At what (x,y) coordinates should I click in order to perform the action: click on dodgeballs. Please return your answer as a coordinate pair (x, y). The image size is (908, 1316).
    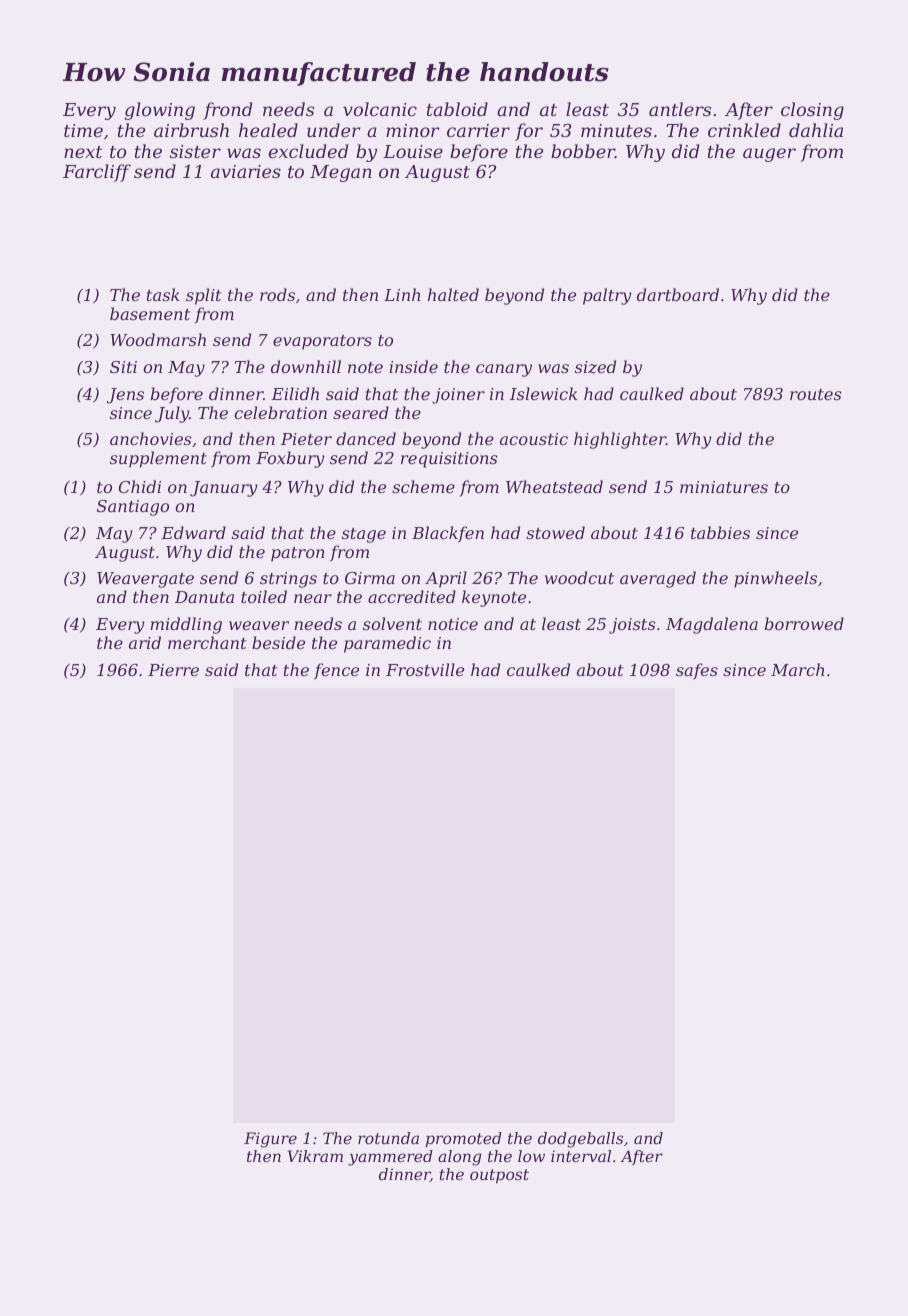
    Looking at the image, I should click on (580, 1140).
